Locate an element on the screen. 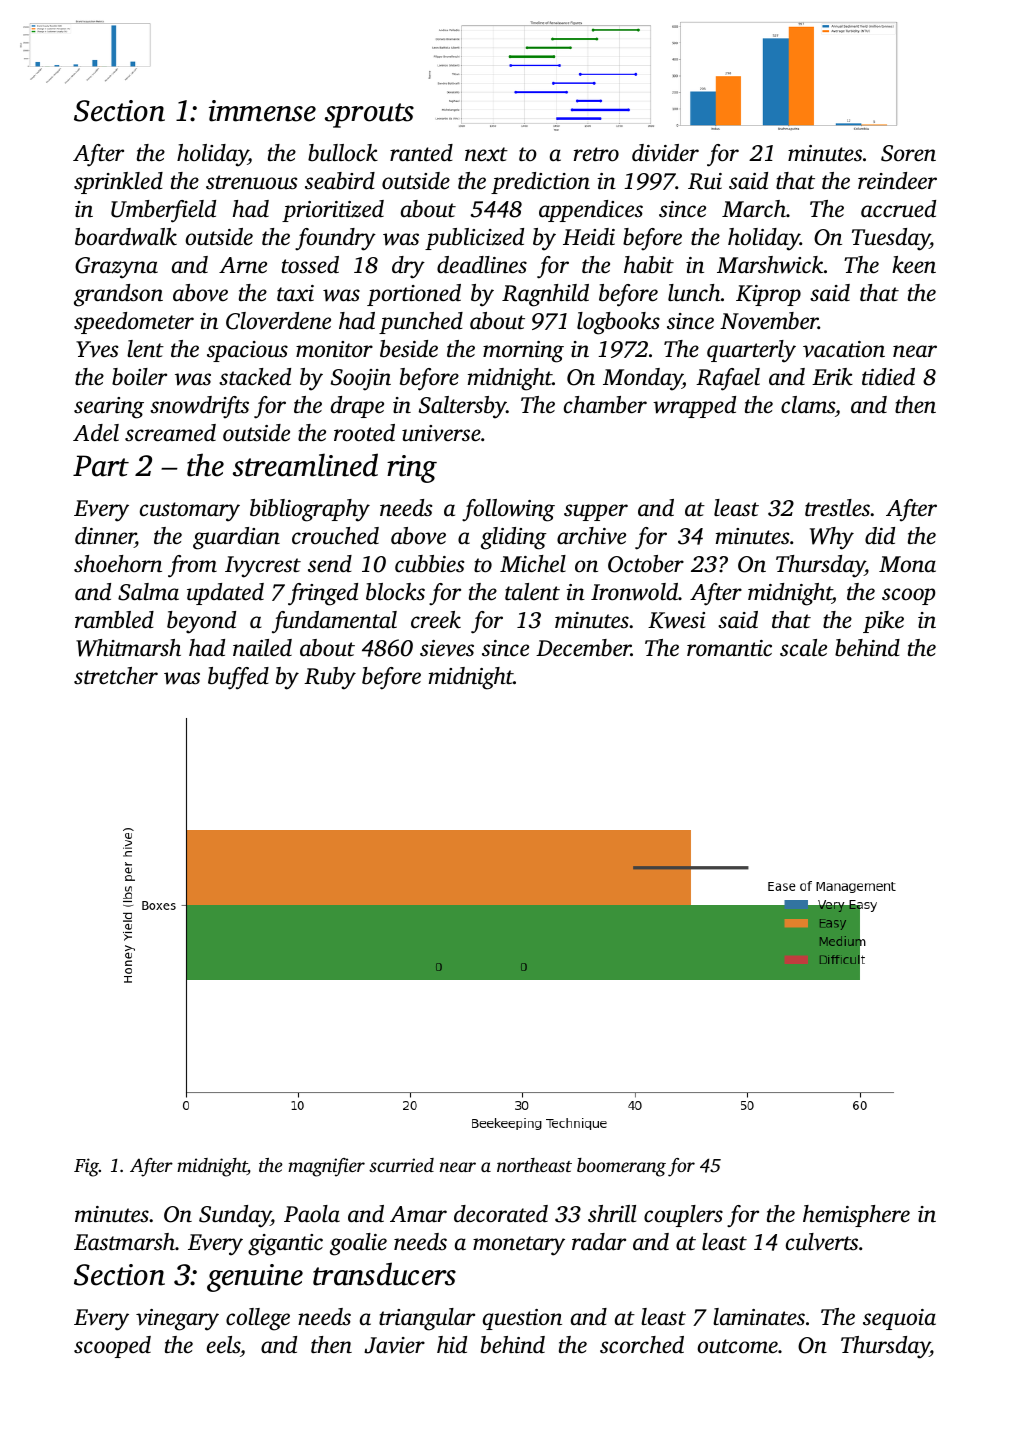  divider is located at coordinates (665, 153).
